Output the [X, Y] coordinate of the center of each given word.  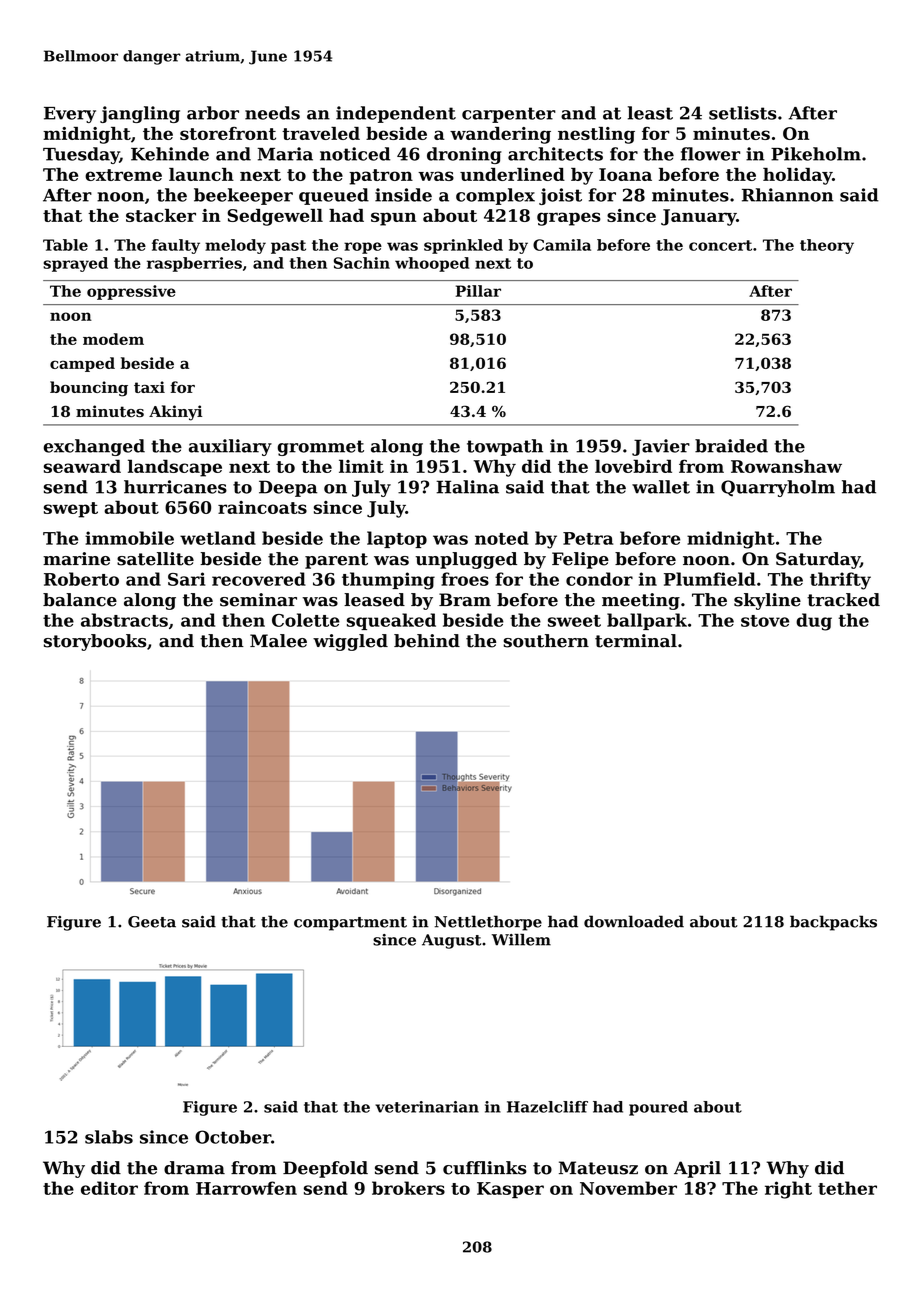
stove [765, 621]
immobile [129, 538]
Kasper [510, 1190]
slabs [109, 1137]
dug [814, 622]
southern [546, 641]
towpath [505, 447]
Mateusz [598, 1168]
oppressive [131, 292]
